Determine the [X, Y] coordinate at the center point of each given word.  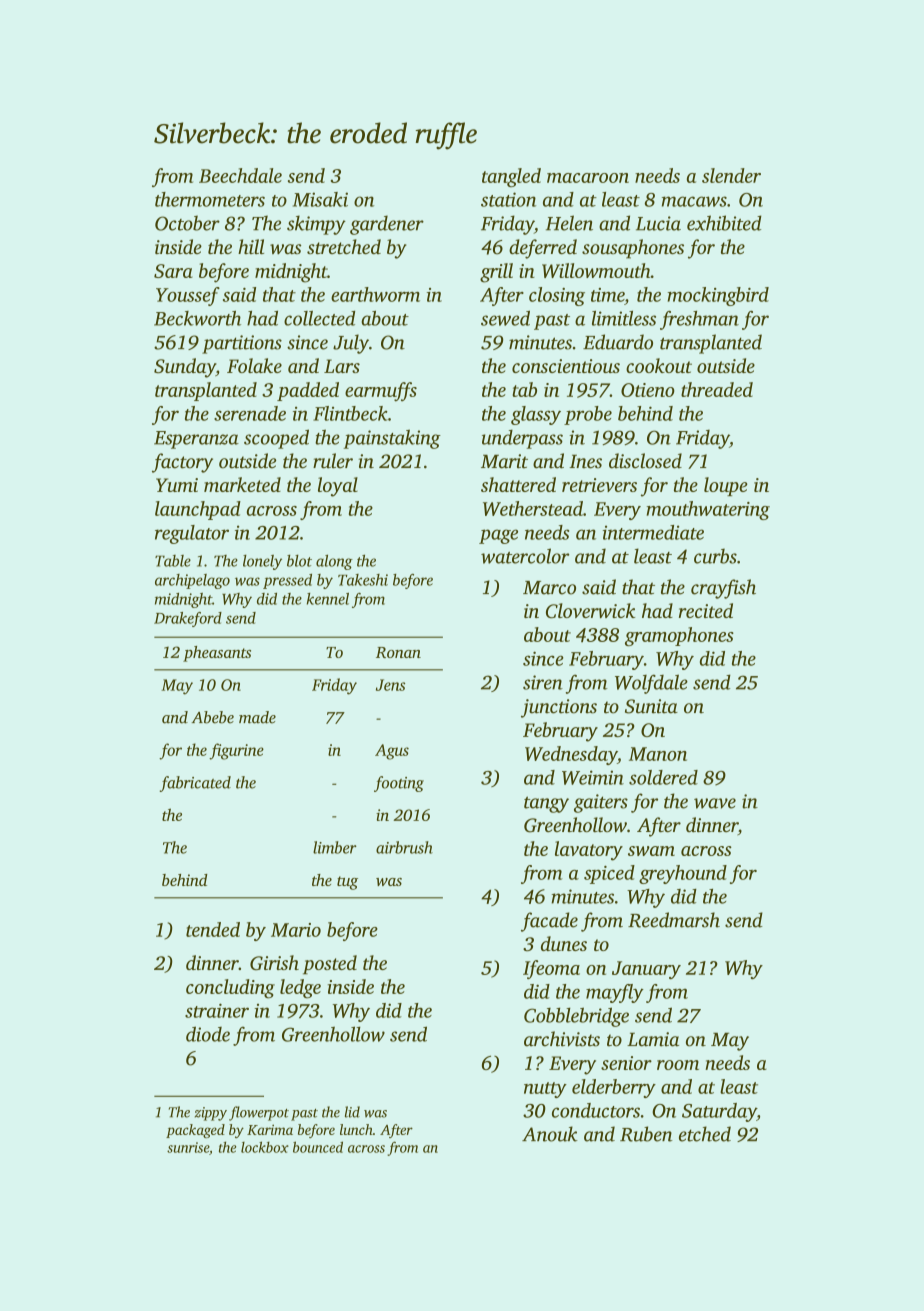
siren [543, 682]
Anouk [550, 1134]
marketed [242, 484]
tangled [511, 177]
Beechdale [240, 175]
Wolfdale [651, 684]
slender [731, 175]
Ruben [646, 1134]
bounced [318, 1147]
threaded [717, 389]
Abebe [212, 717]
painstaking [392, 439]
